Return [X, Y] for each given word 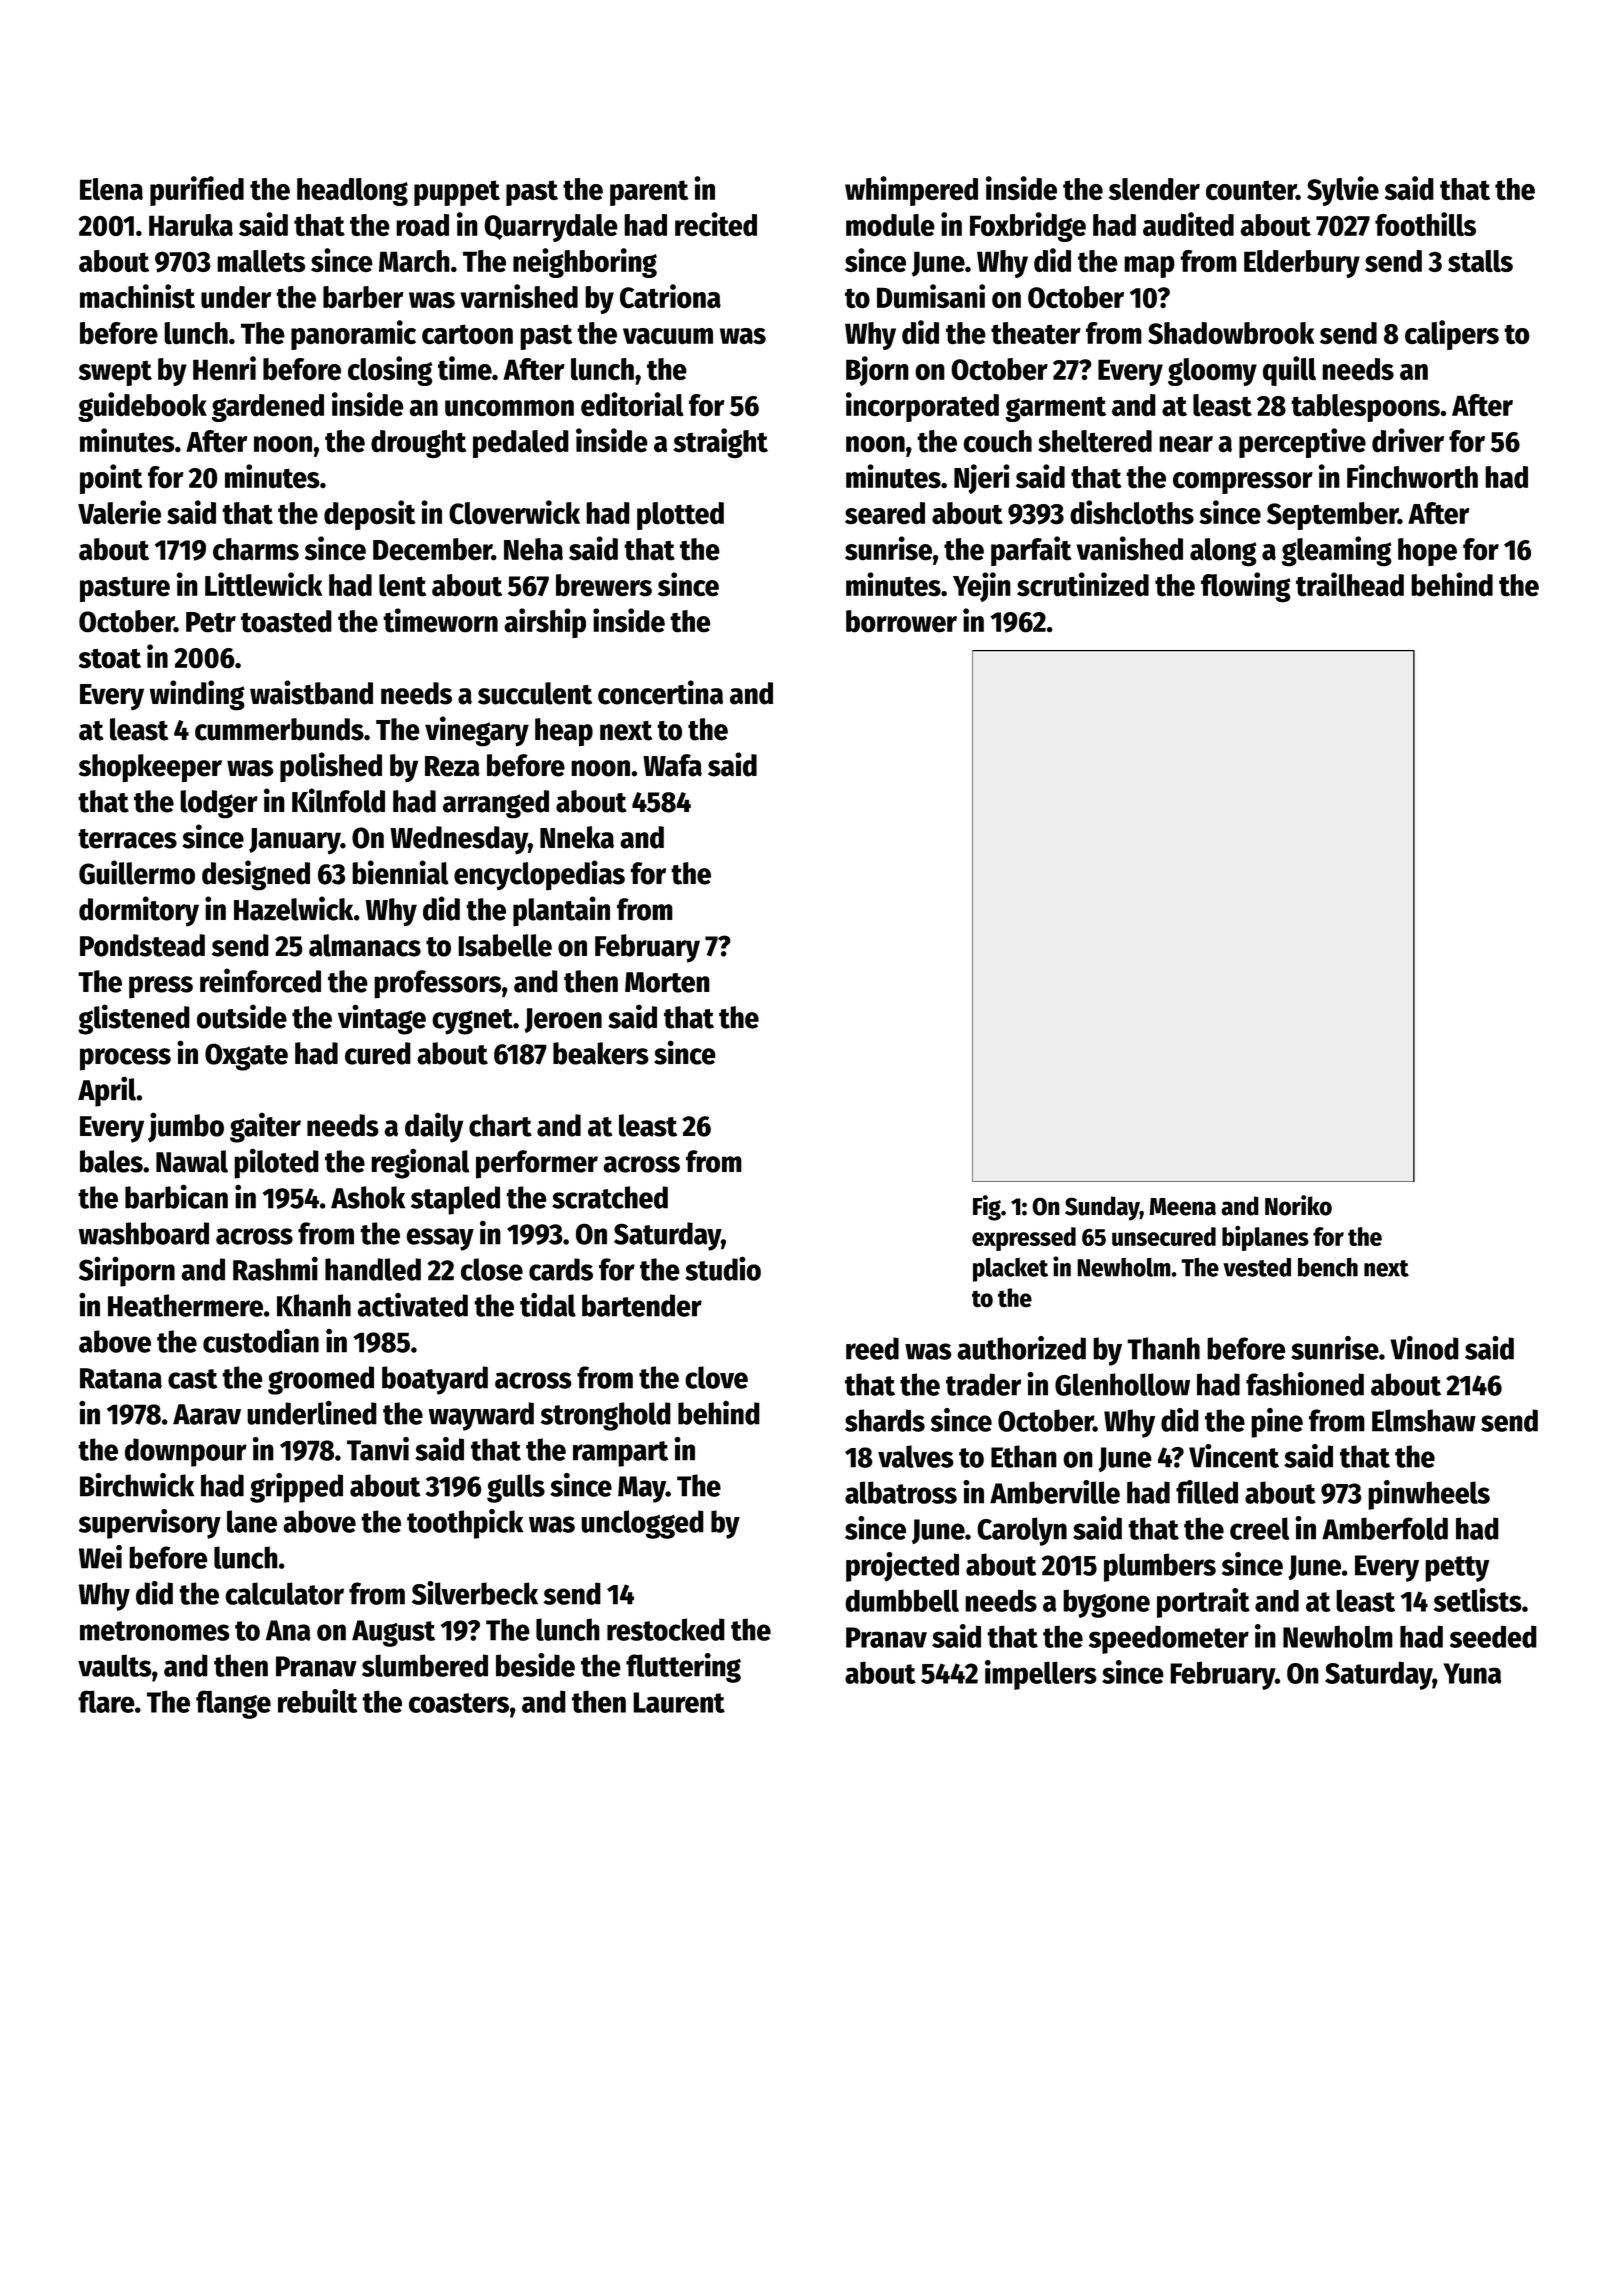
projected [902, 1567]
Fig [987, 1208]
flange [233, 1704]
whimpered [911, 191]
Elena [111, 189]
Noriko [1298, 1205]
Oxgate [246, 1057]
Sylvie [1343, 191]
